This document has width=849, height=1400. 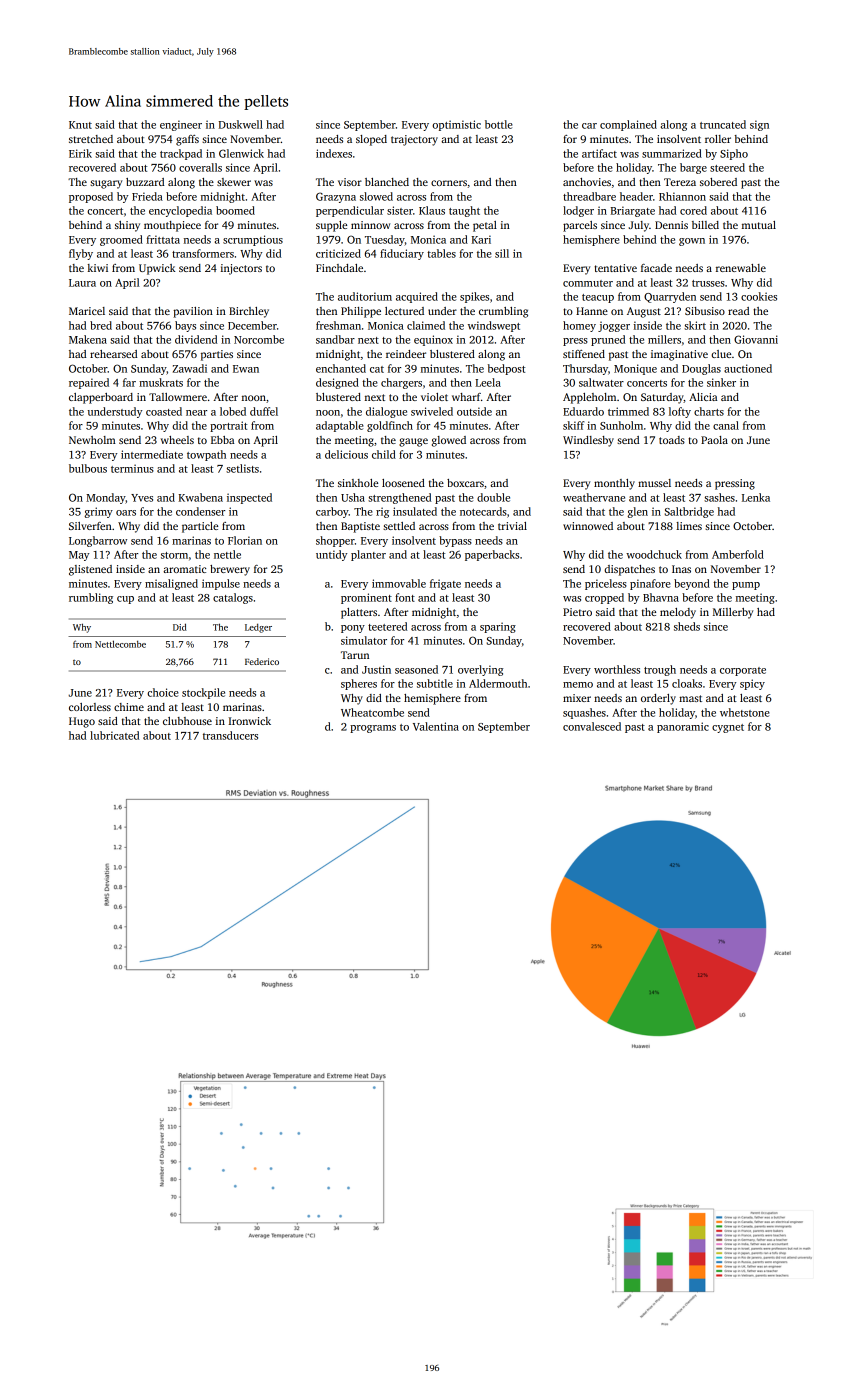 What do you see at coordinates (417, 297) in the document?
I see `acquired` at bounding box center [417, 297].
